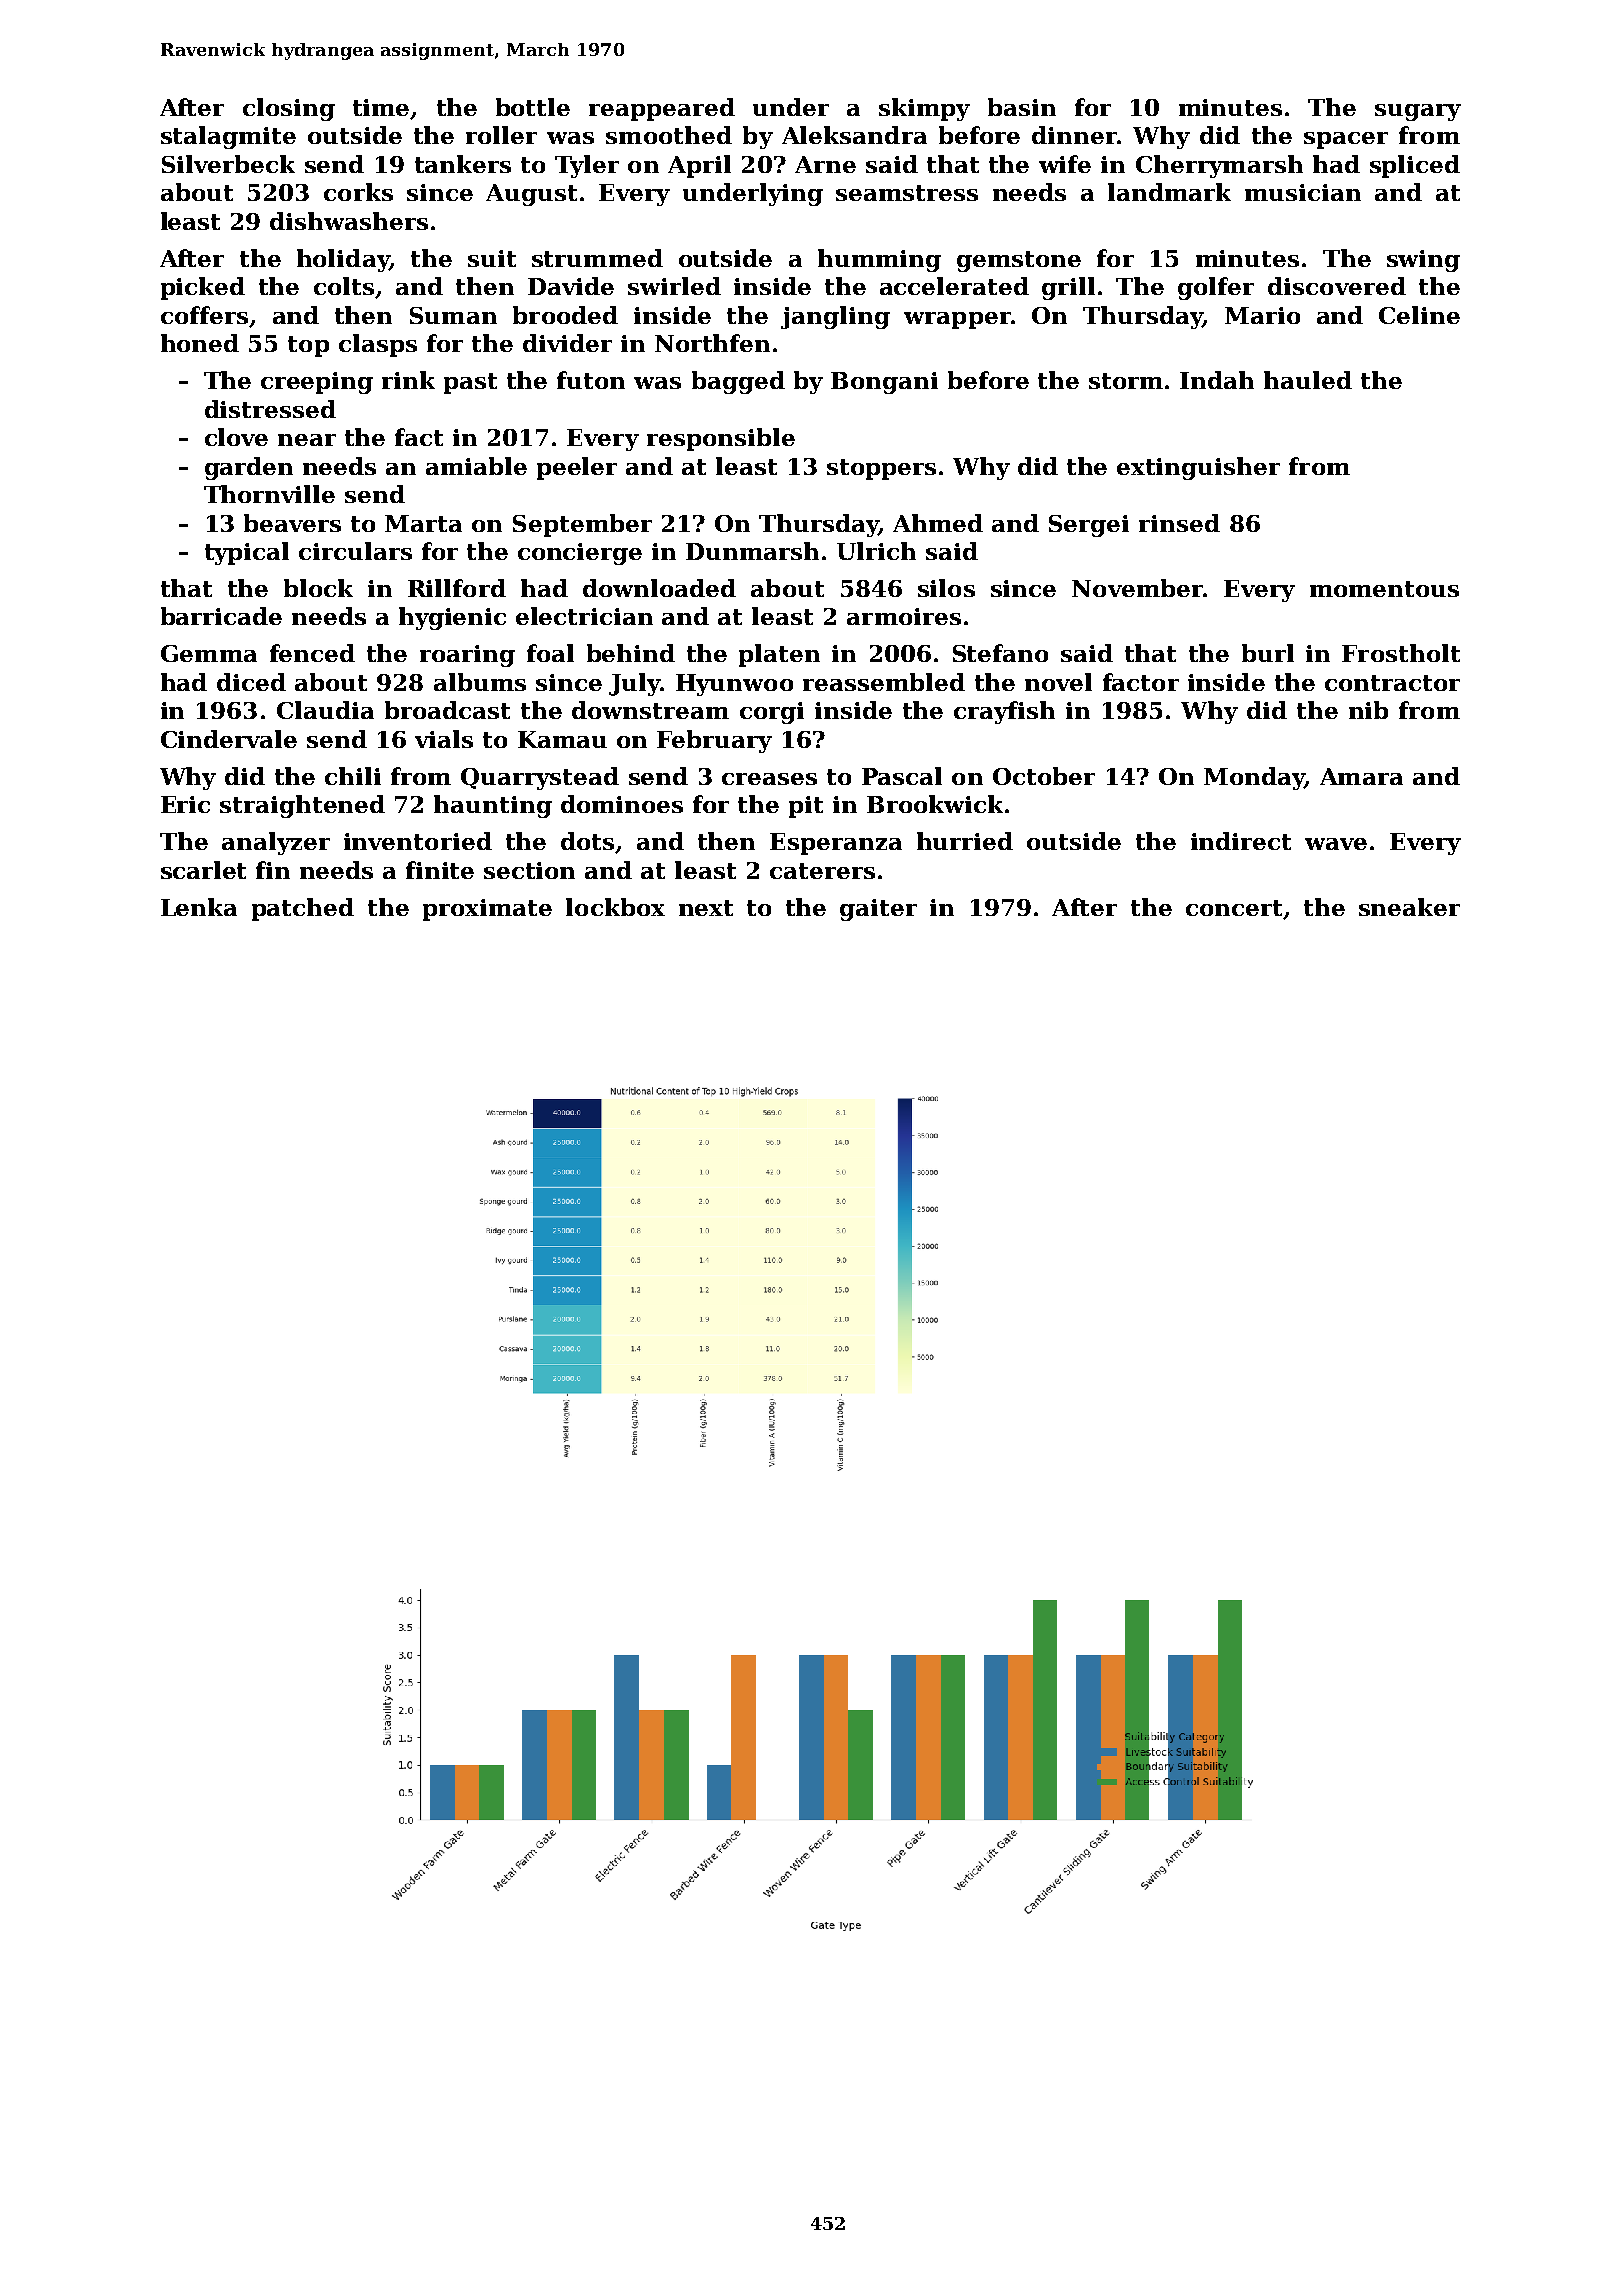 The width and height of the image is (1620, 2292). What do you see at coordinates (303, 909) in the image?
I see `patched` at bounding box center [303, 909].
